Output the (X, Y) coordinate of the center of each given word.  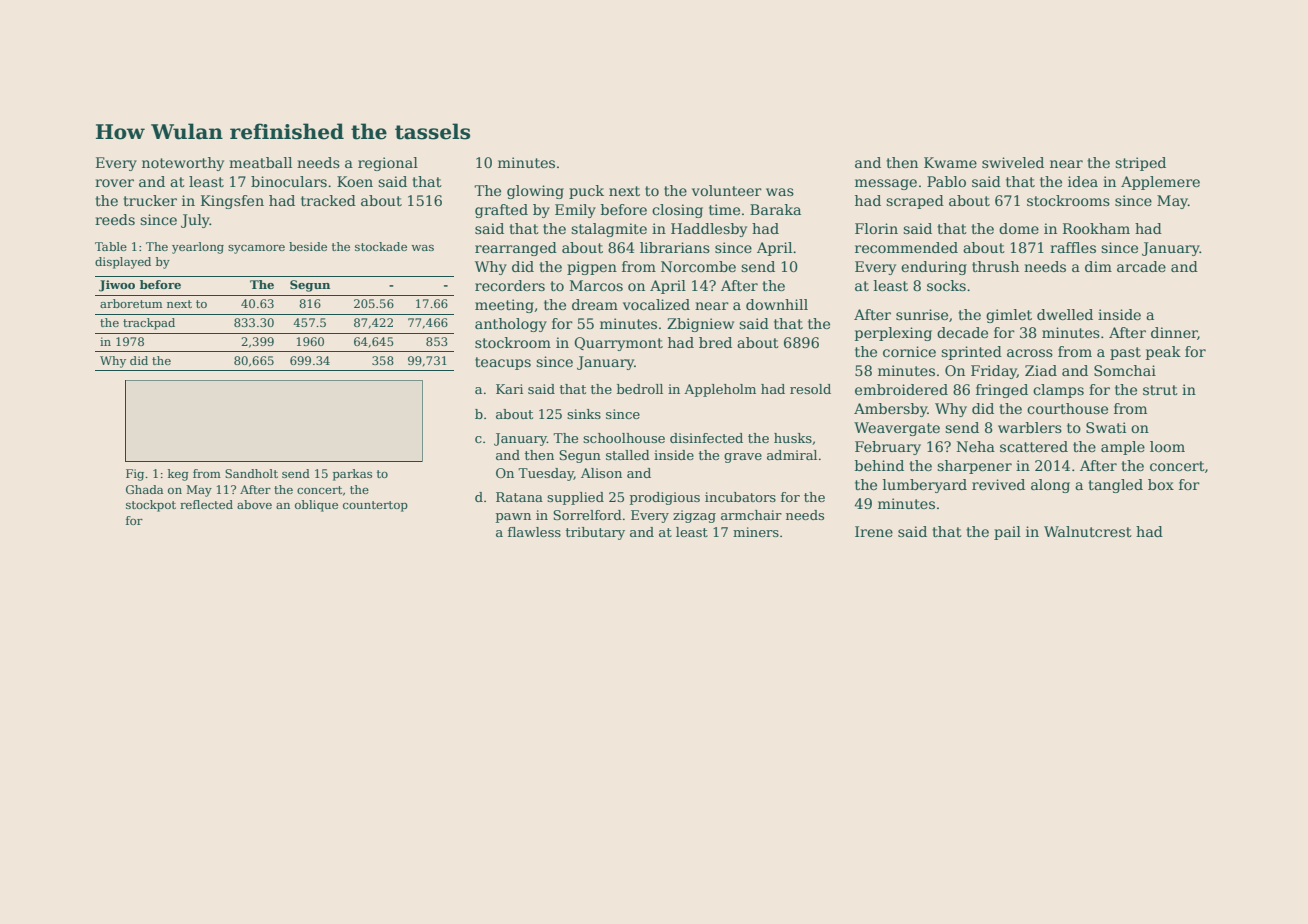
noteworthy (183, 164)
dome (1019, 228)
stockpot (151, 506)
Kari (509, 389)
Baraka (775, 209)
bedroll (640, 389)
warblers (1030, 427)
